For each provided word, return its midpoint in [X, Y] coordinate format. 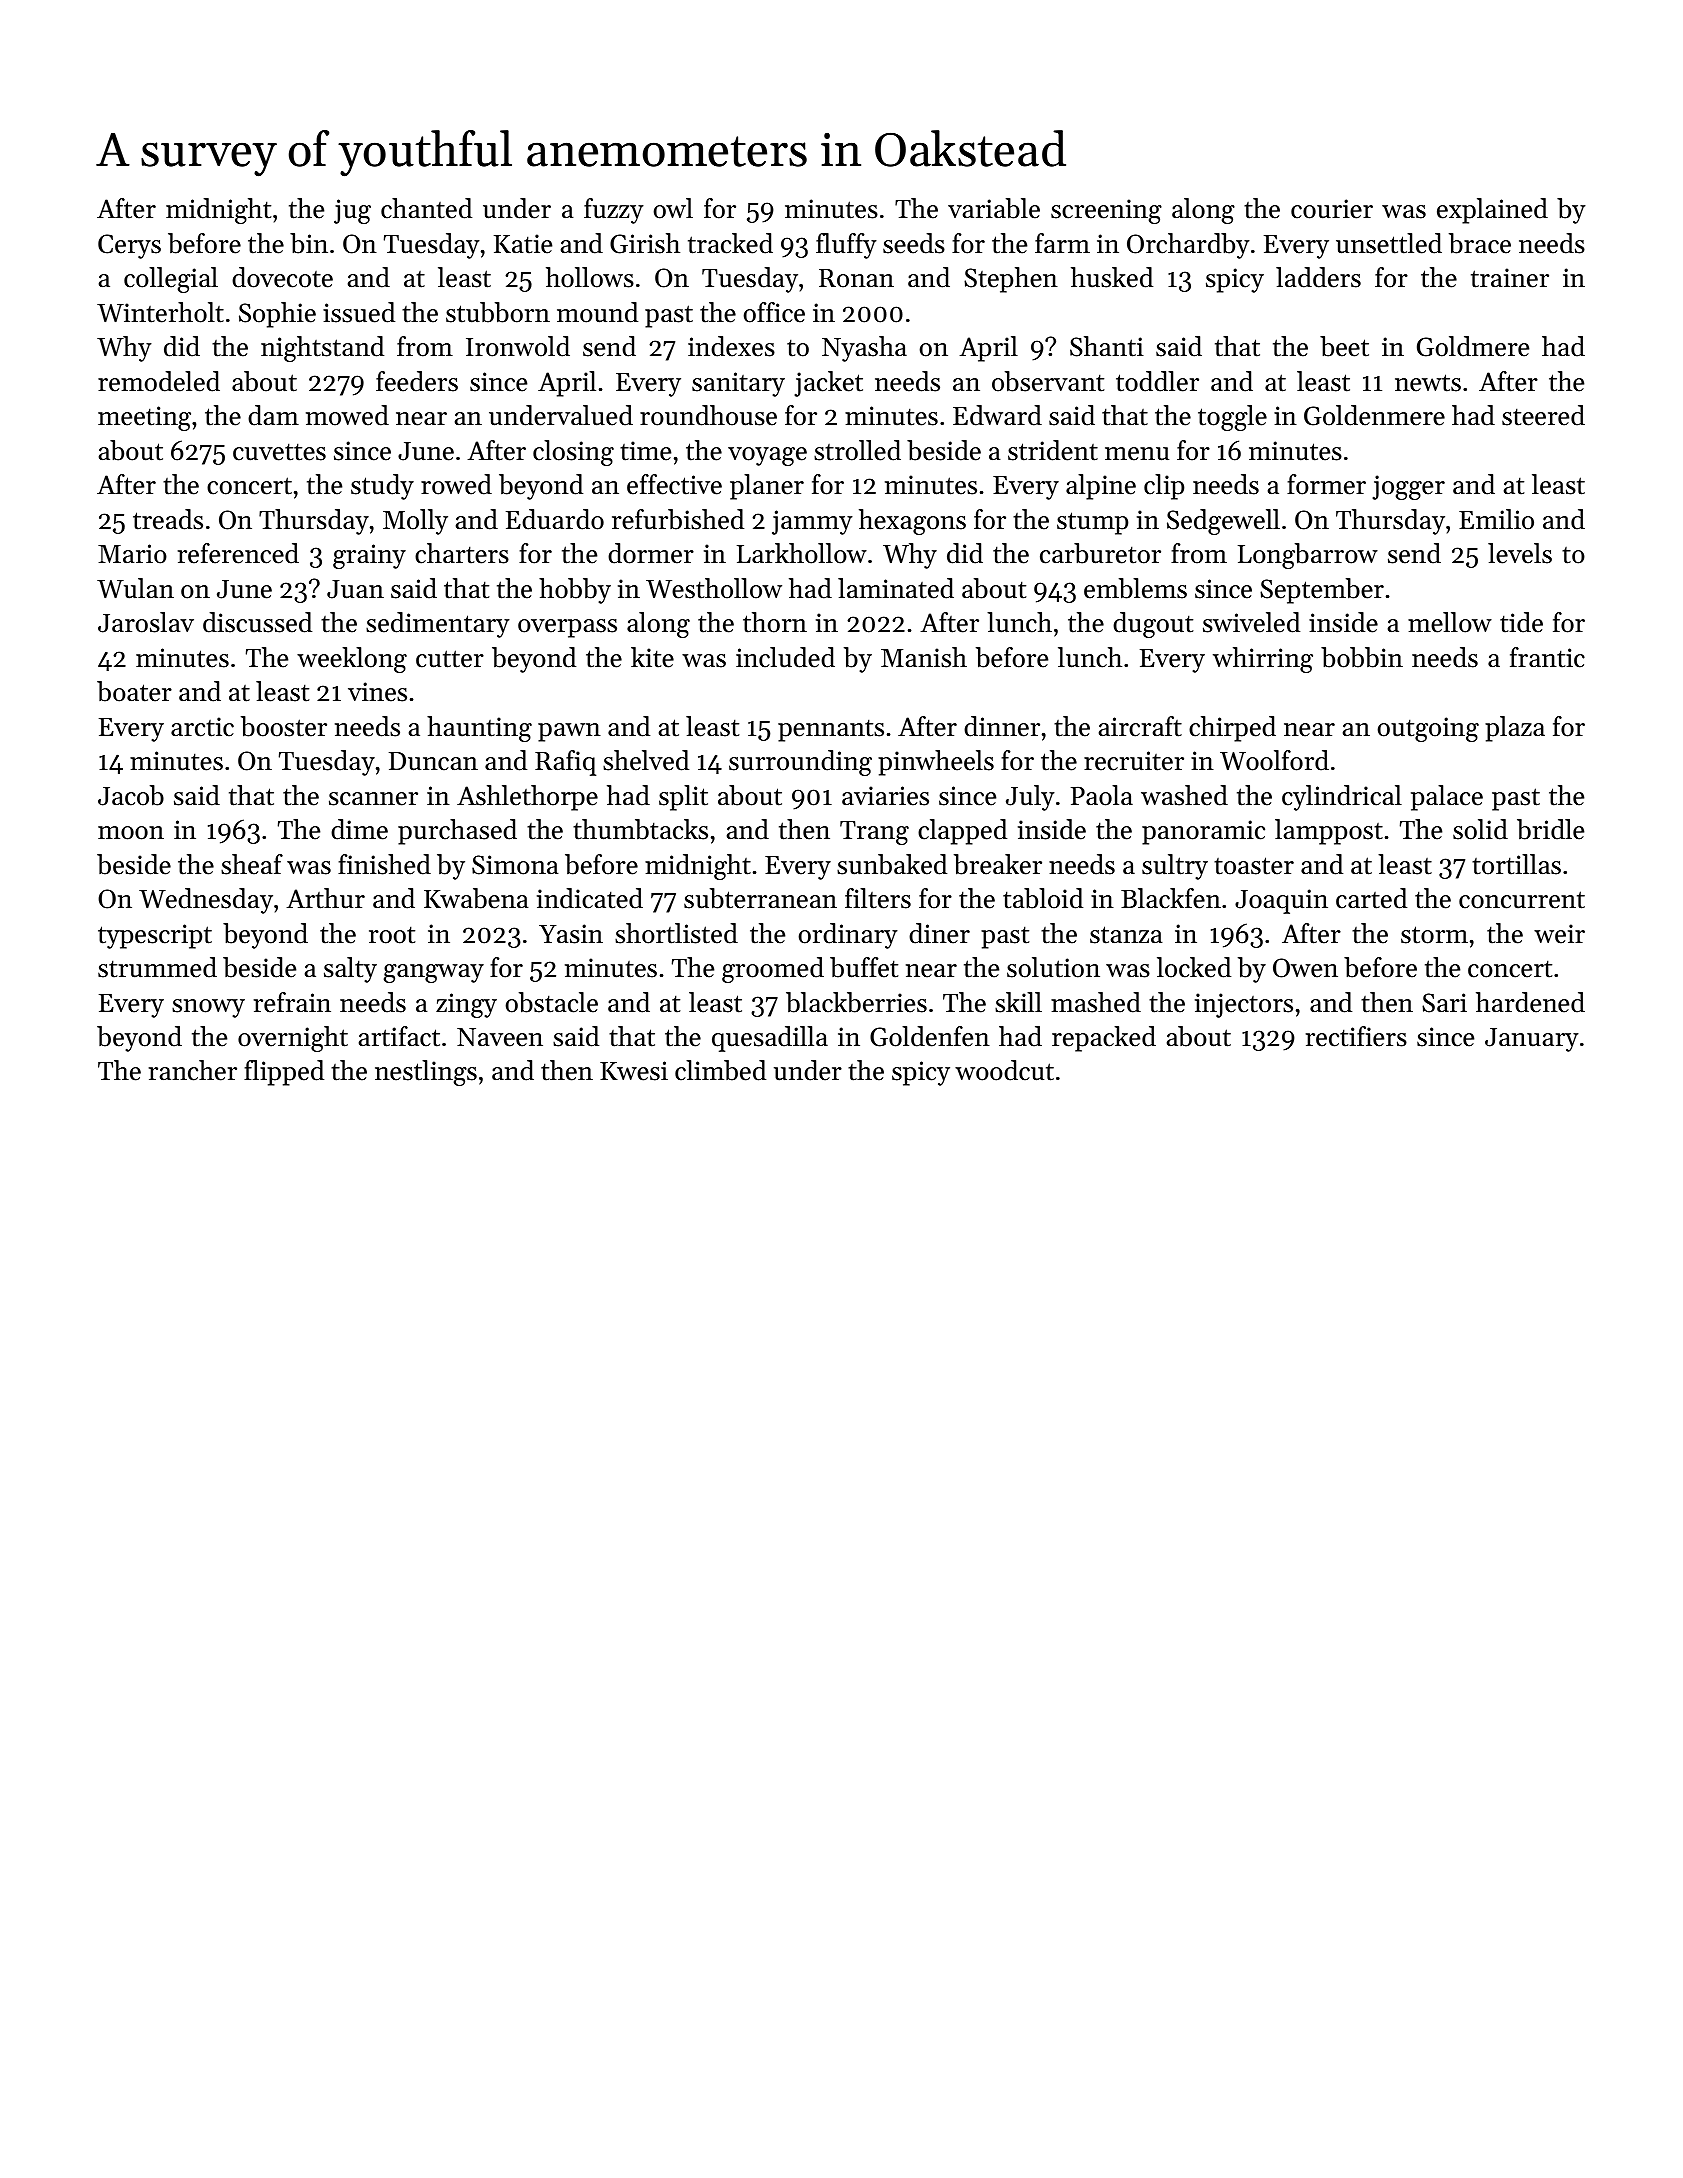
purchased [457, 832]
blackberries [856, 1002]
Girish [645, 243]
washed [1184, 795]
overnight [293, 1039]
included [785, 657]
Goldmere [1473, 346]
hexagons [912, 522]
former [1326, 484]
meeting [144, 418]
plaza [1515, 729]
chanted [426, 208]
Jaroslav [146, 622]
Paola [1102, 795]
